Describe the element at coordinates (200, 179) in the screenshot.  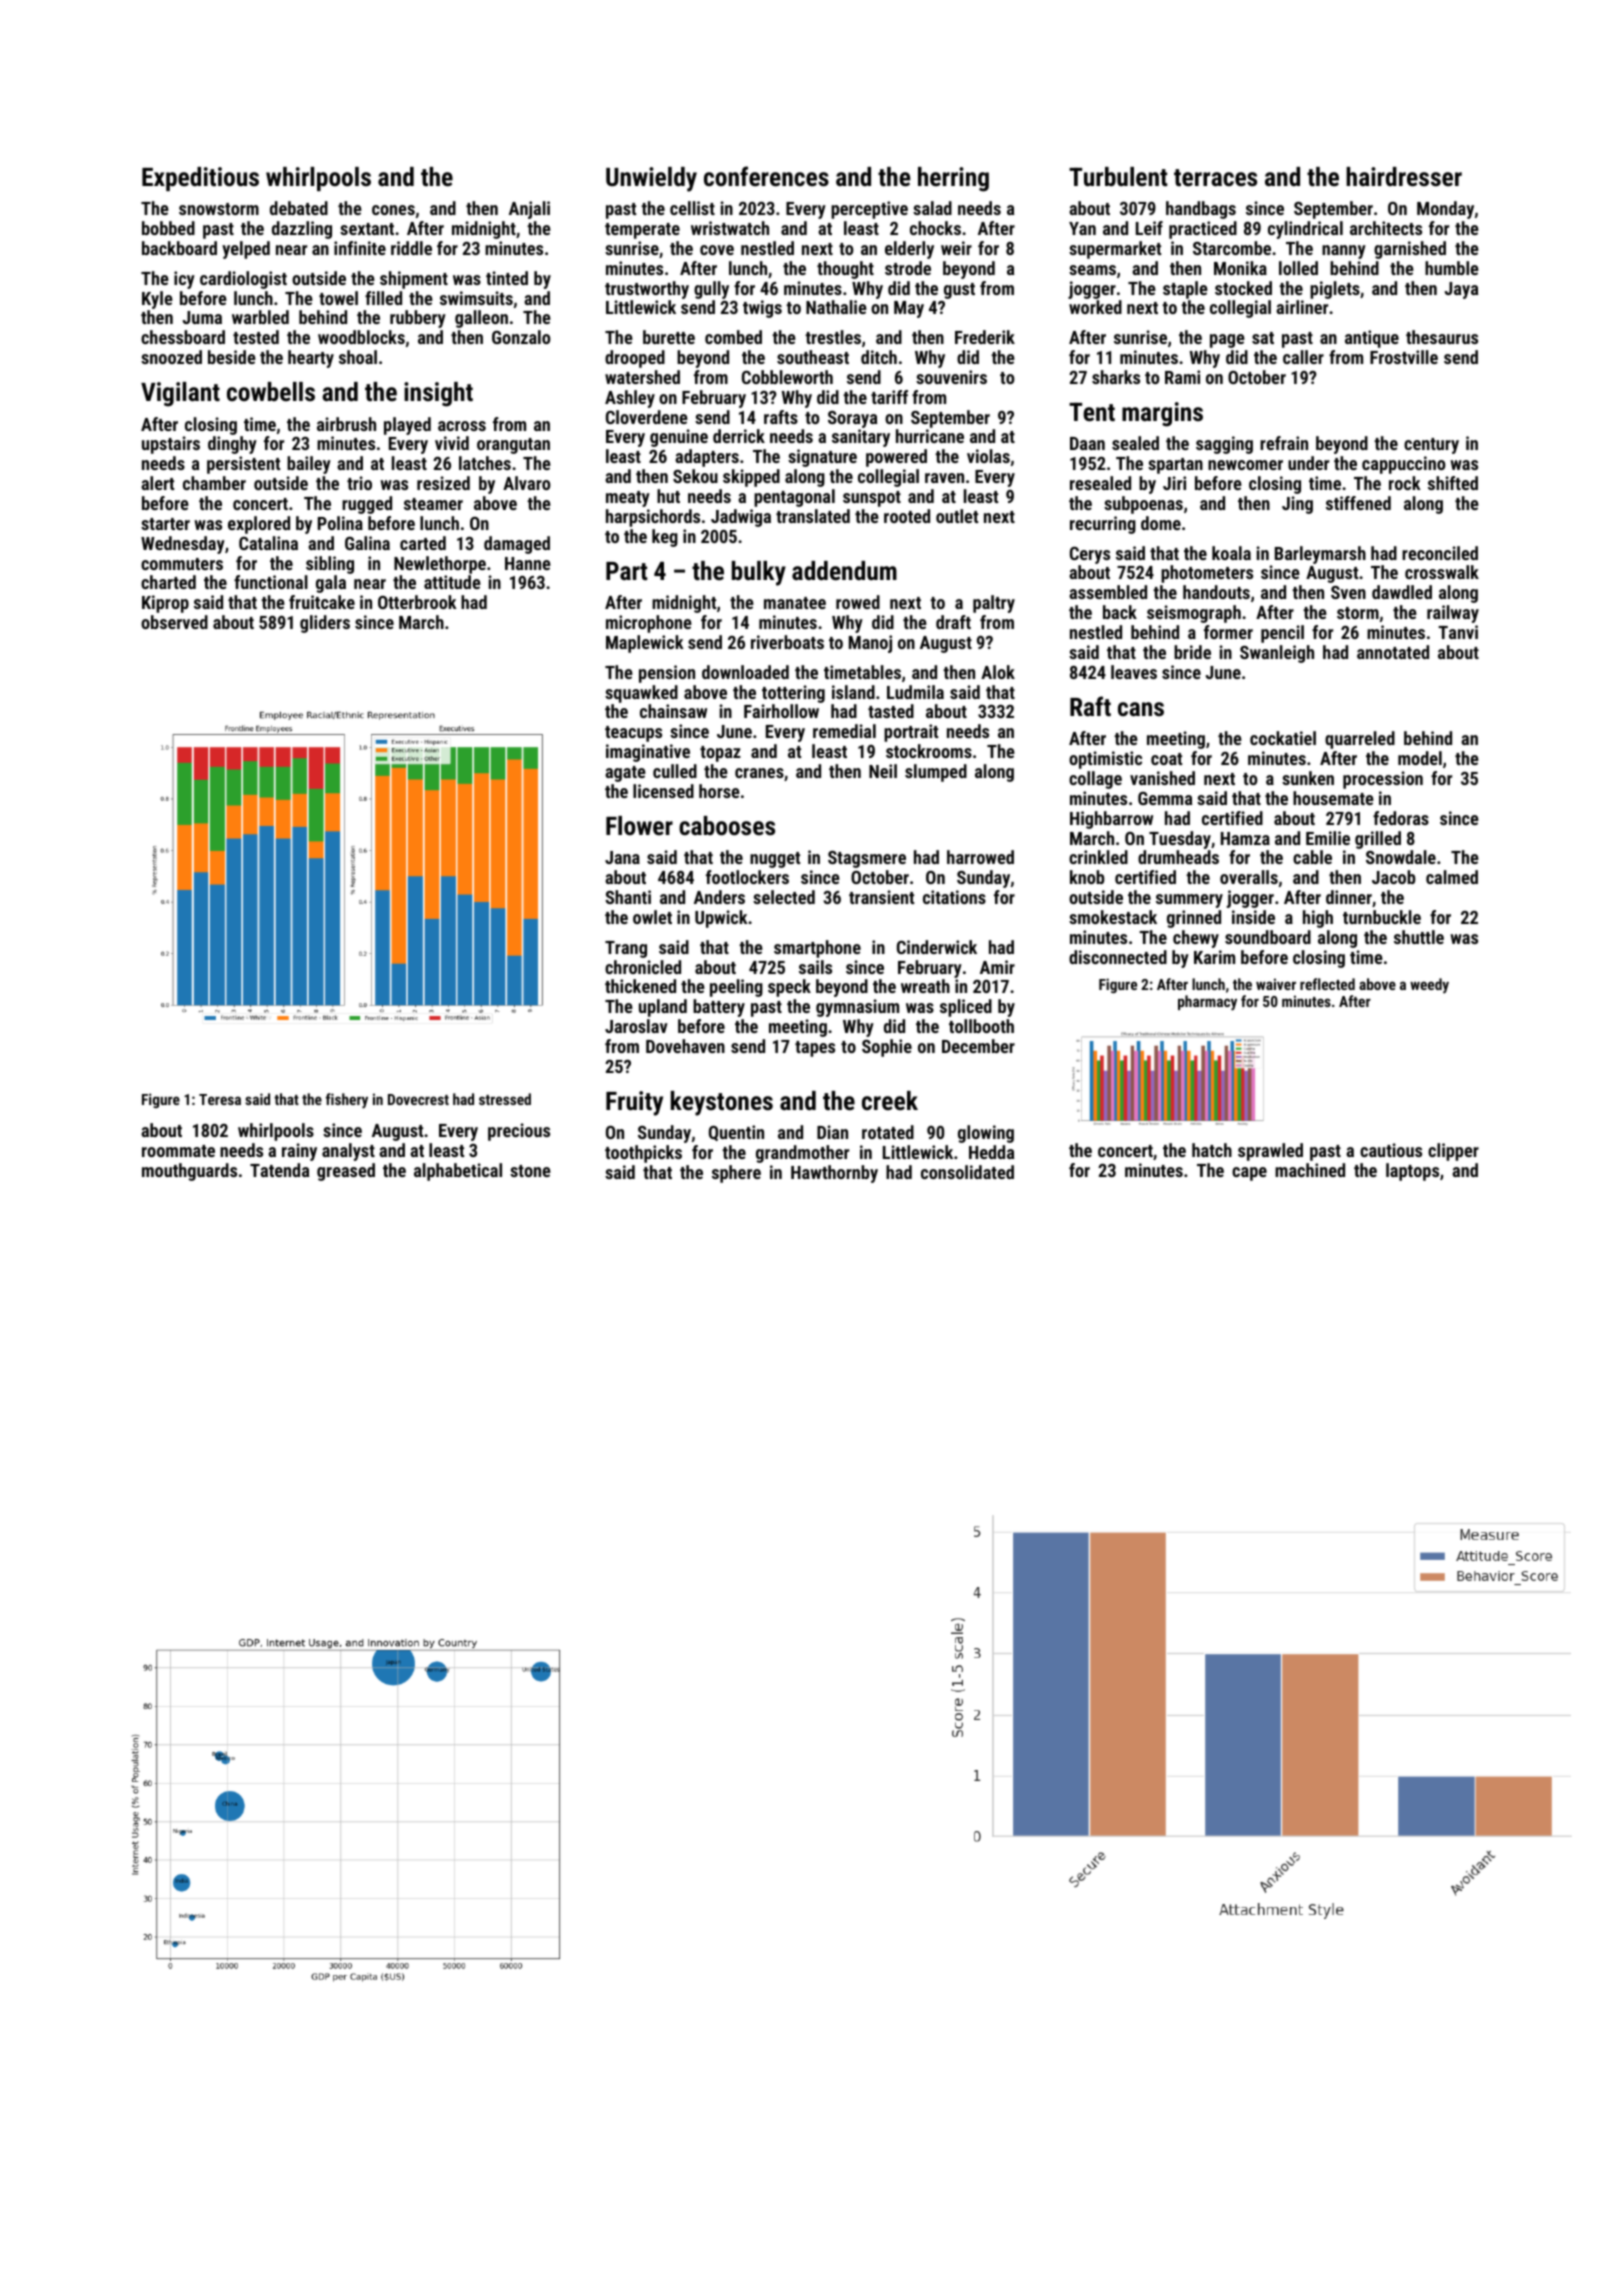
I see `Expeditious` at that location.
